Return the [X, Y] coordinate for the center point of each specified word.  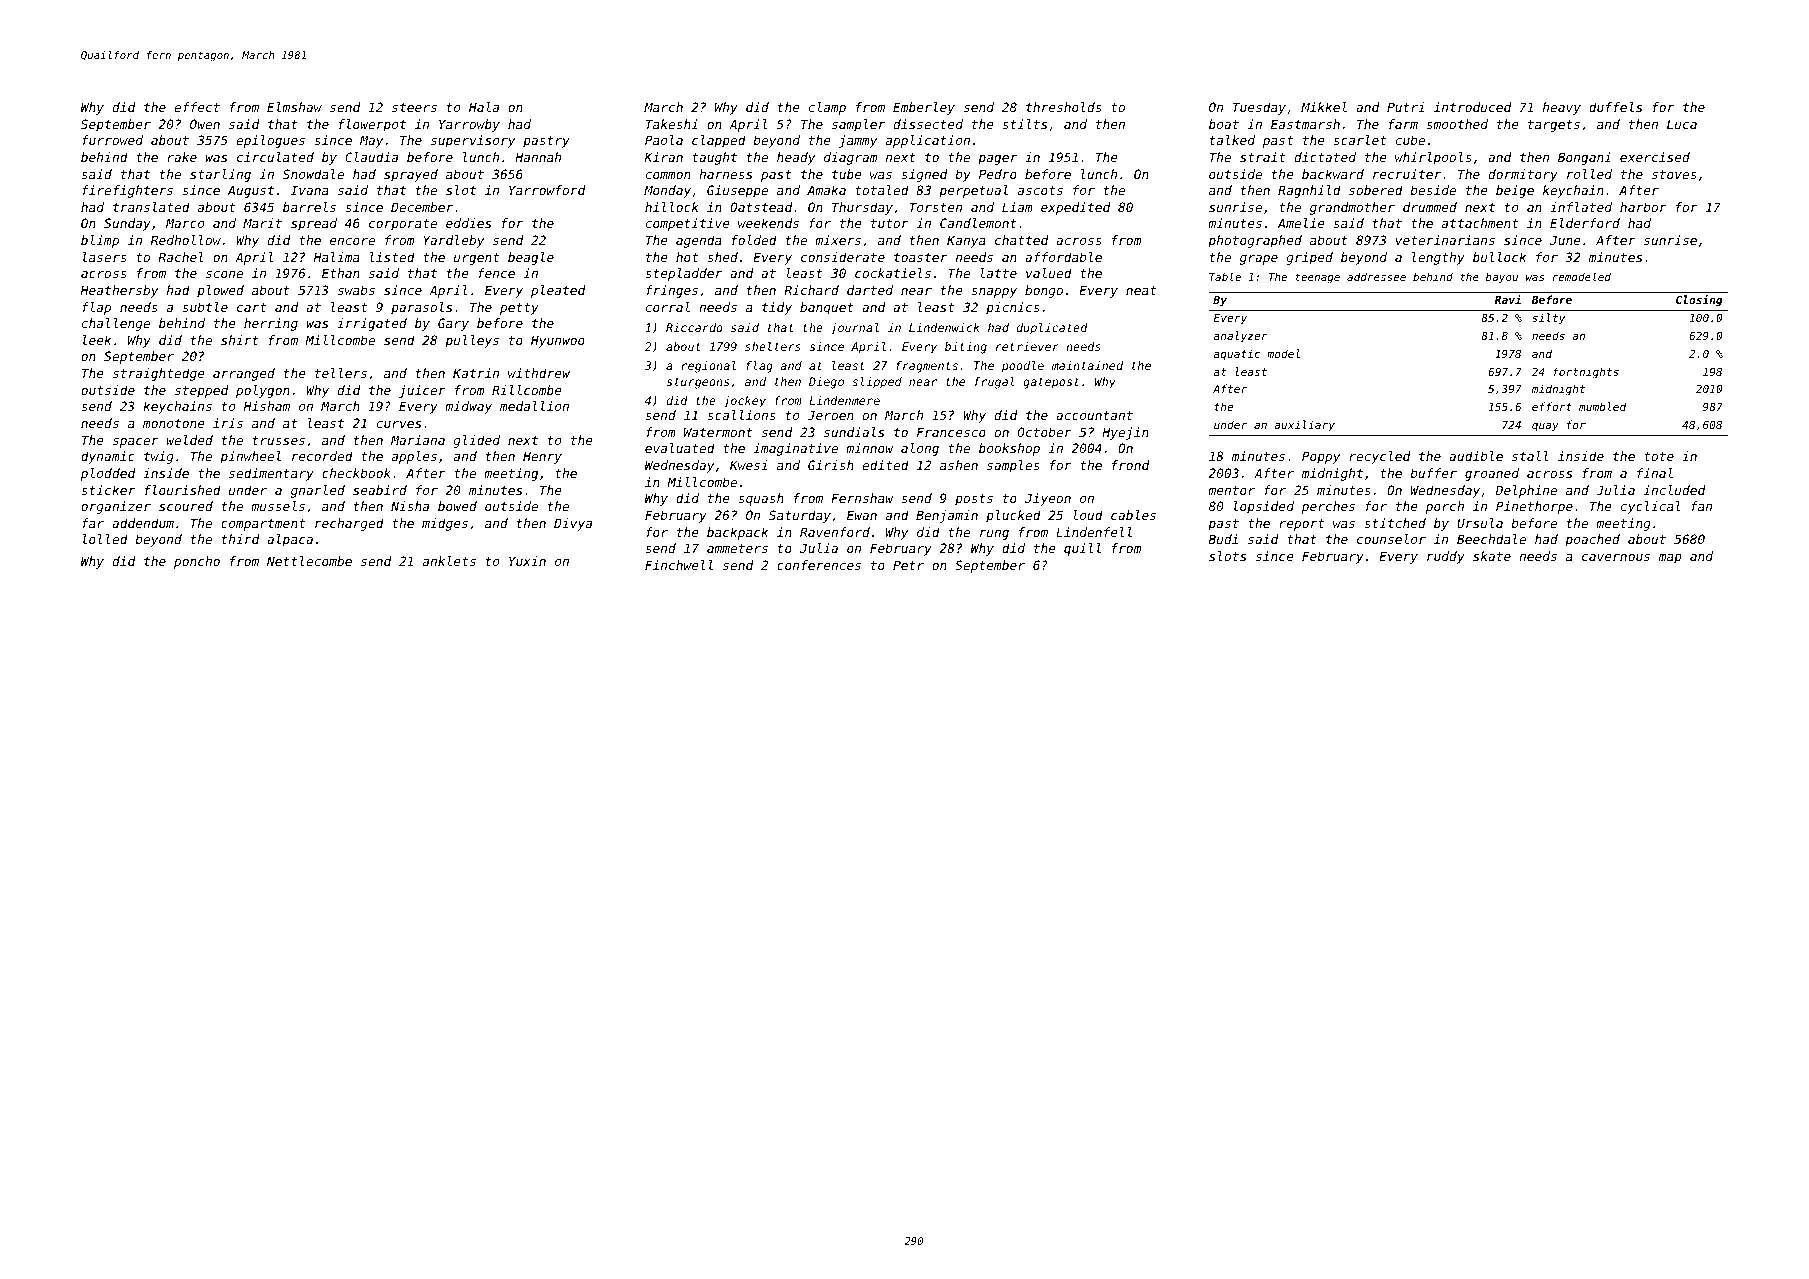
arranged [244, 374]
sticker [108, 490]
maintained [1087, 365]
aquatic [1237, 355]
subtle [205, 307]
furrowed [112, 140]
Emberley [924, 108]
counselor [1391, 539]
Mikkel [1324, 107]
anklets [449, 561]
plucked [1013, 516]
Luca [1682, 124]
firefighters [127, 191]
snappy [994, 293]
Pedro [998, 174]
